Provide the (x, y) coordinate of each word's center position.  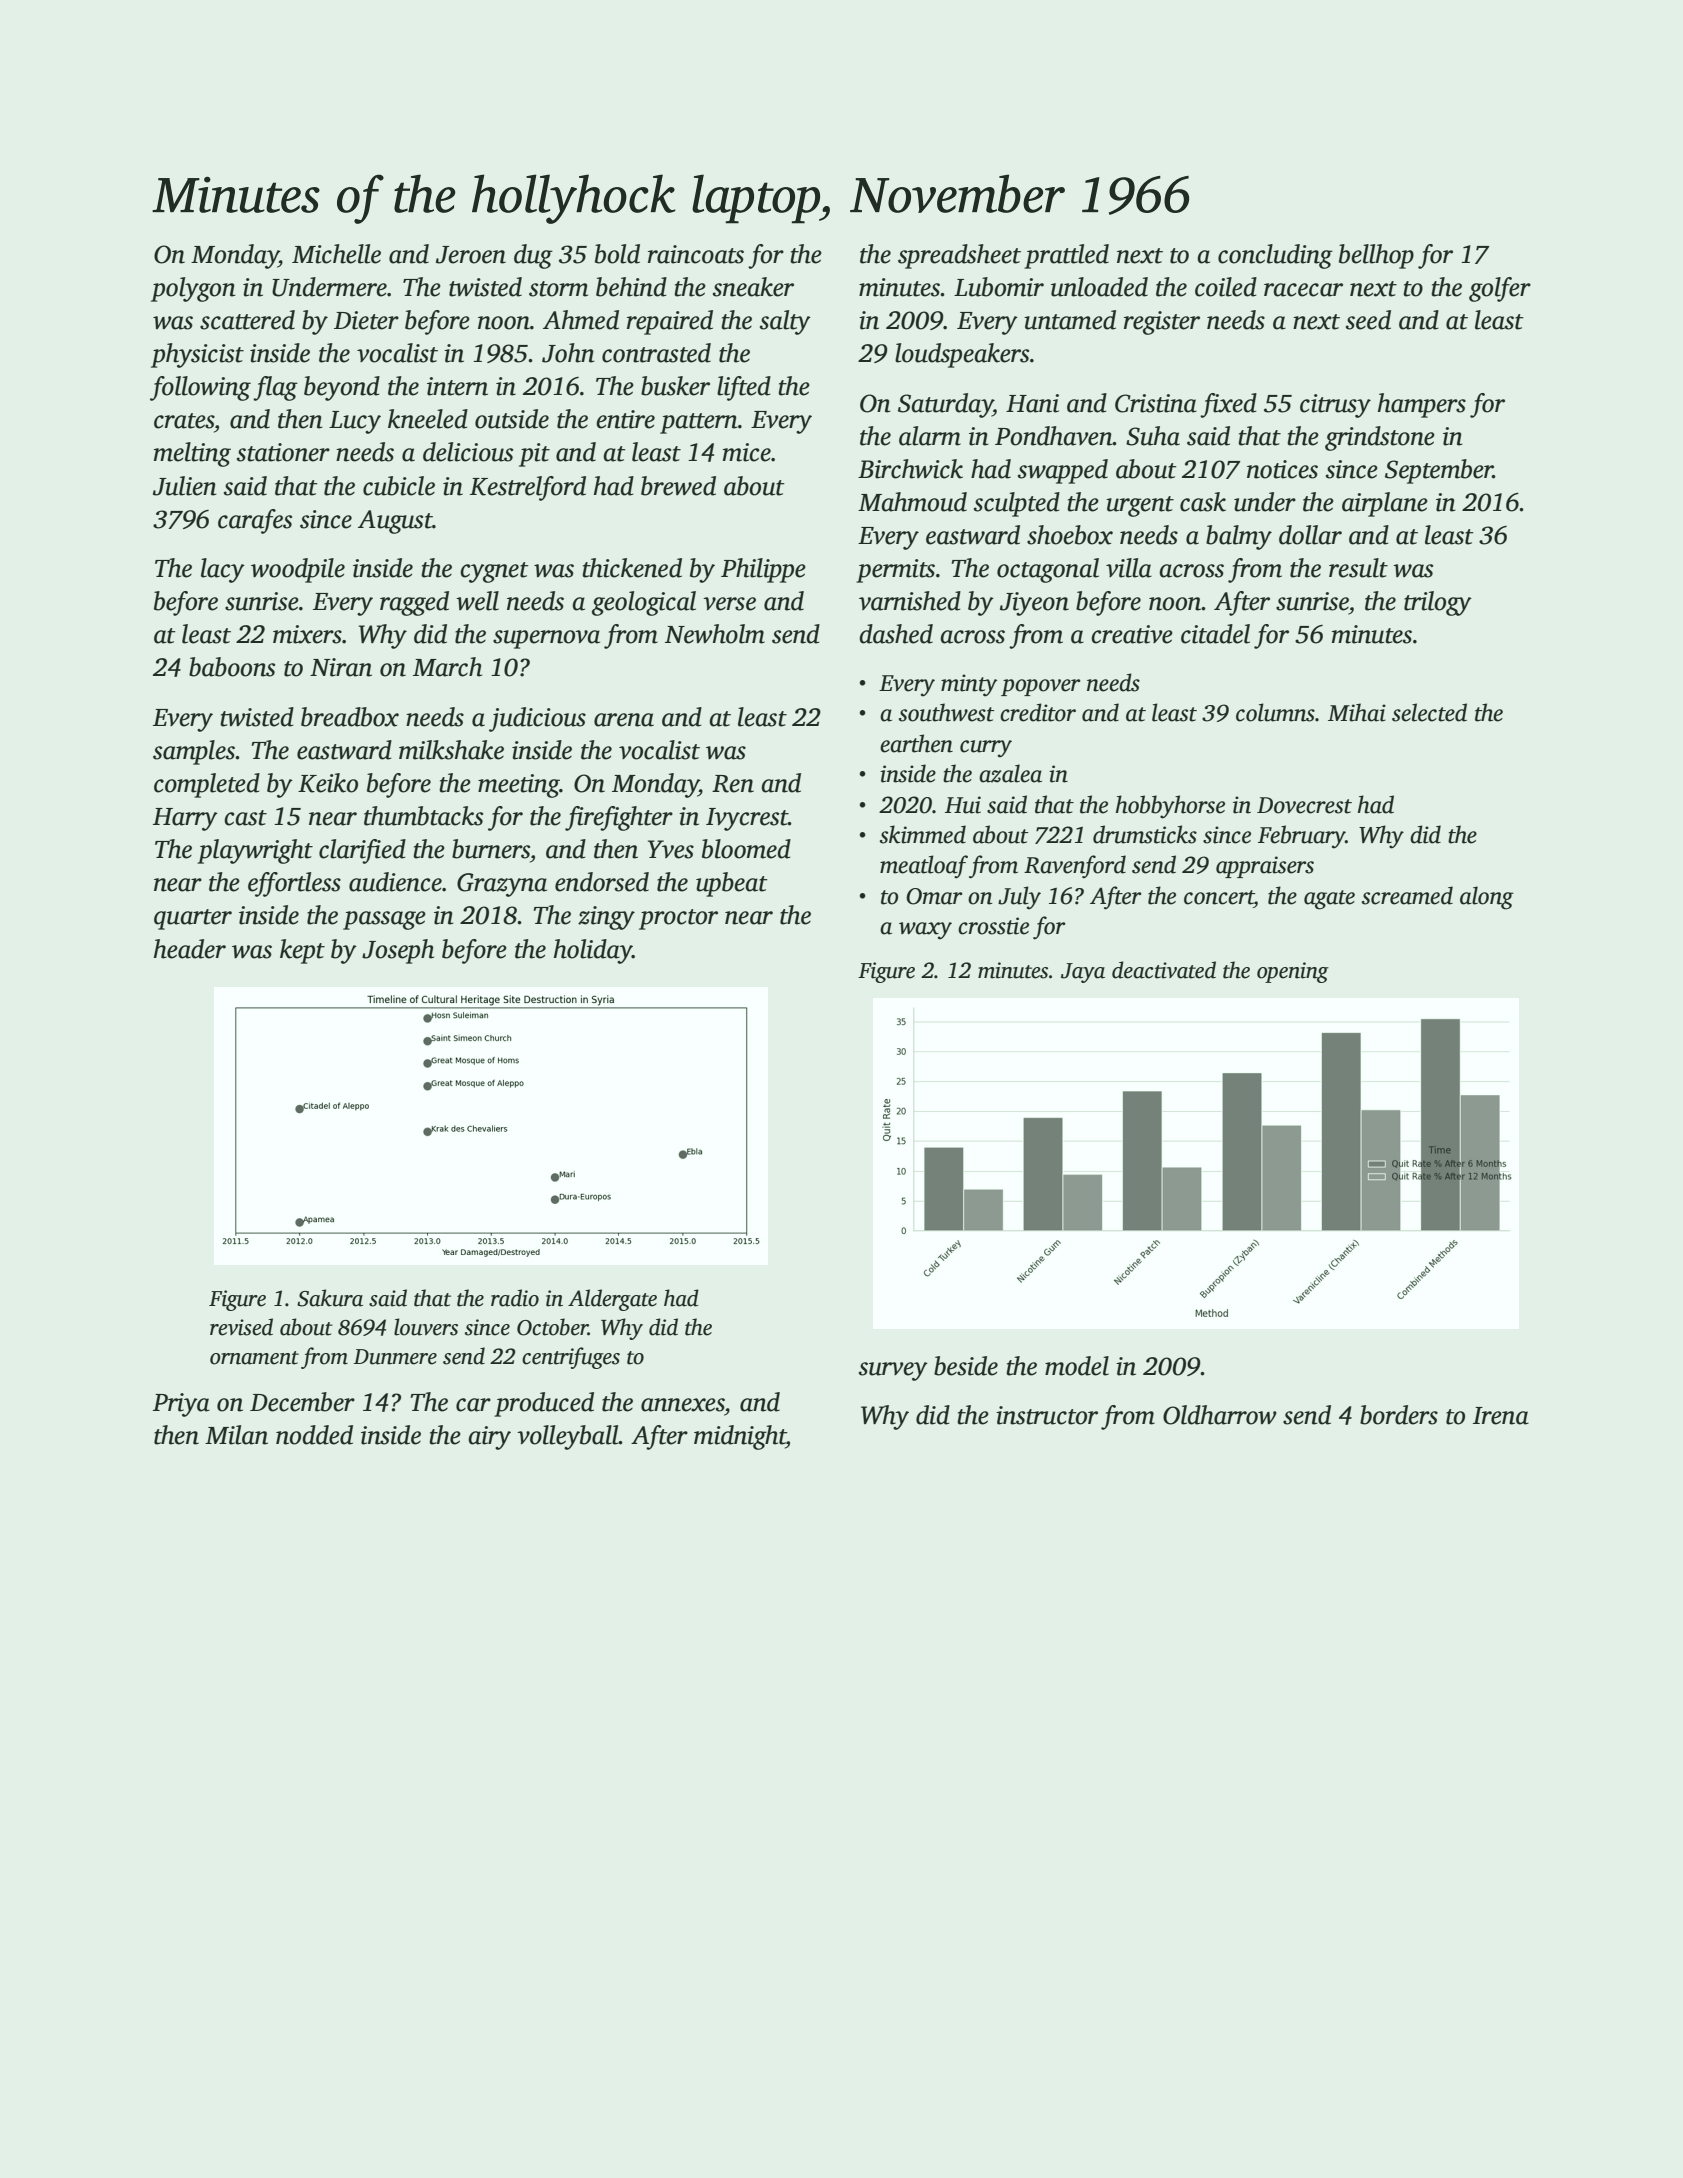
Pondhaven (1054, 436)
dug (533, 256)
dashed (896, 634)
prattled (1066, 256)
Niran (341, 667)
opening (1293, 972)
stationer (283, 452)
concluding (1275, 256)
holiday (593, 951)
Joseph (398, 951)
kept (302, 951)
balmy (1239, 537)
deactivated (1164, 970)
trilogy (1438, 603)
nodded (314, 1435)
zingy (606, 918)
